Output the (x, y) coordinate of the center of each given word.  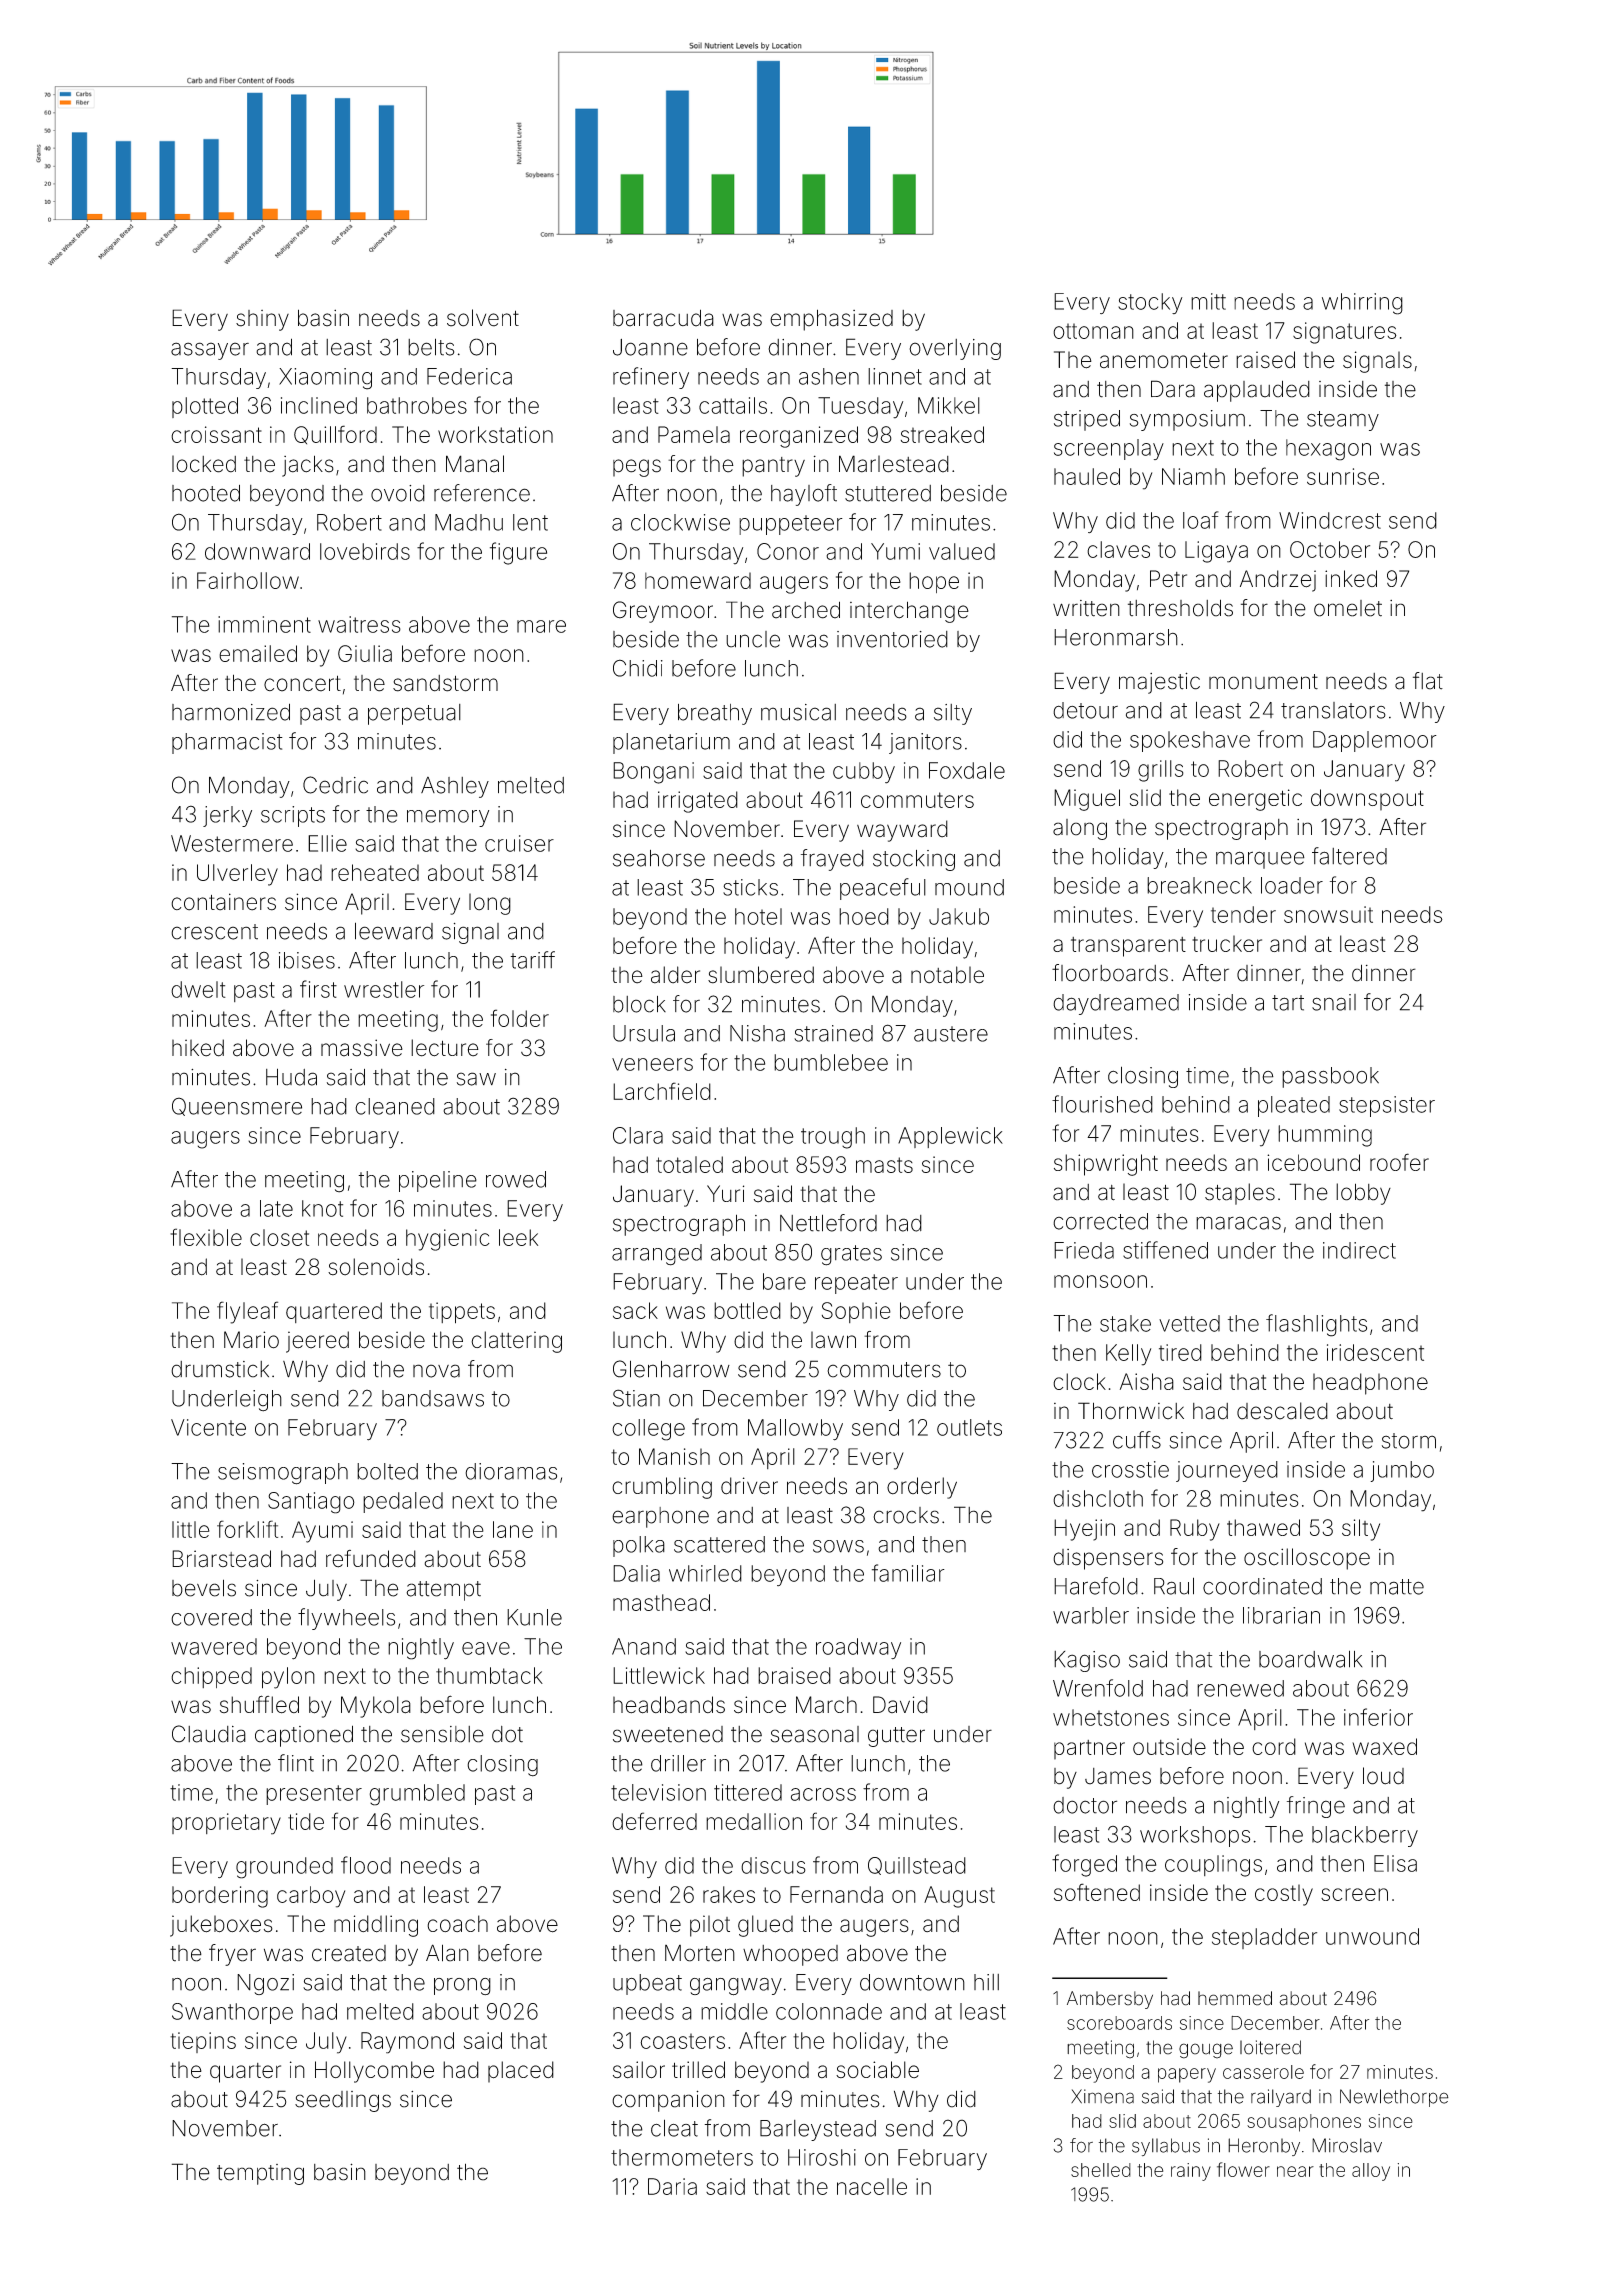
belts (431, 347)
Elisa (1395, 1863)
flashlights (1316, 1325)
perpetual (414, 714)
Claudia (209, 1734)
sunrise (1343, 476)
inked (1351, 578)
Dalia (636, 1573)
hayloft (804, 495)
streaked (942, 434)
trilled (698, 2070)
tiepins (203, 2042)
